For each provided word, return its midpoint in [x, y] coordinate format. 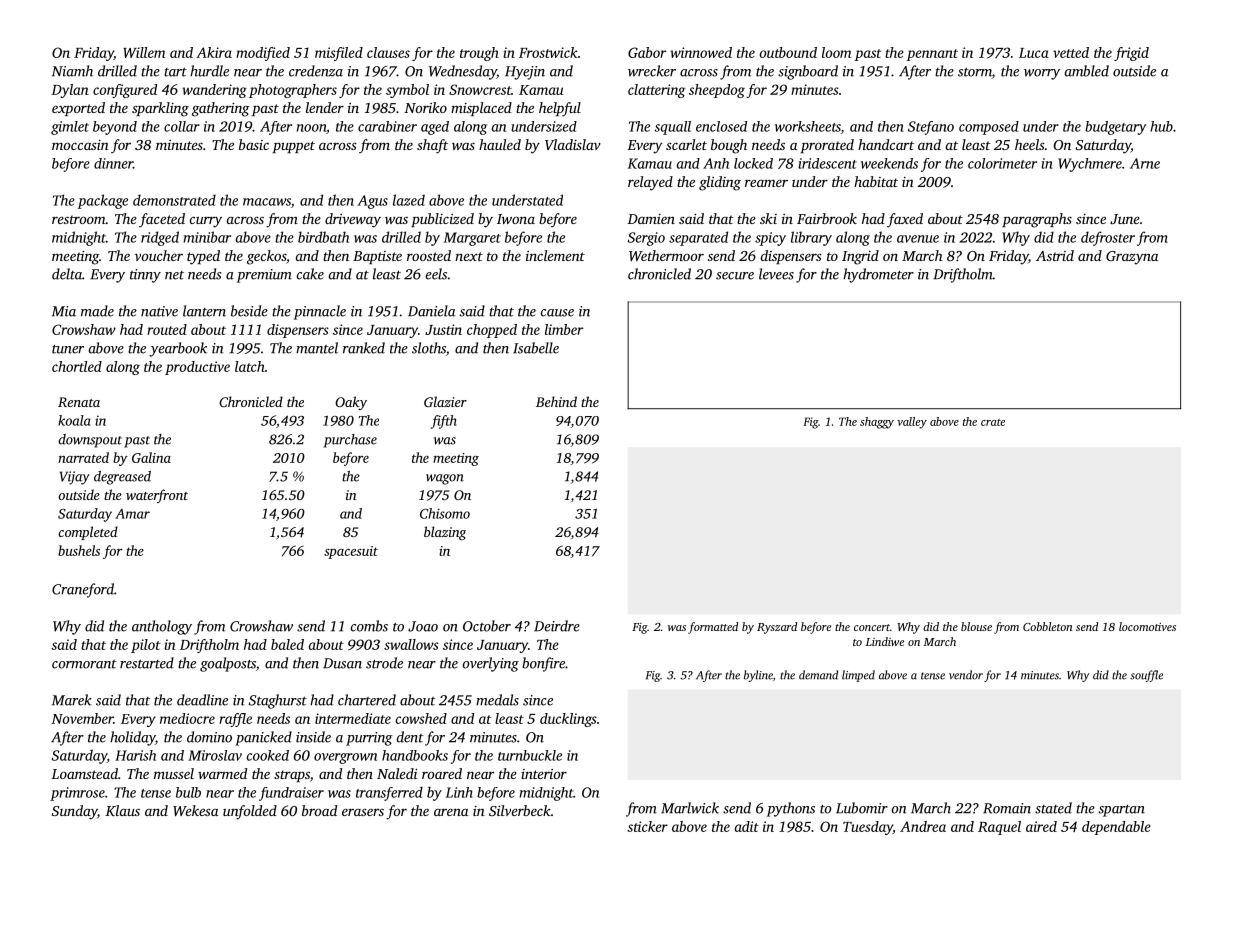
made [97, 311]
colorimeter [1002, 163]
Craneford [83, 590]
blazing [445, 533]
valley [912, 423]
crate [993, 422]
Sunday [74, 812]
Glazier [445, 401]
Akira [214, 52]
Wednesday [463, 72]
